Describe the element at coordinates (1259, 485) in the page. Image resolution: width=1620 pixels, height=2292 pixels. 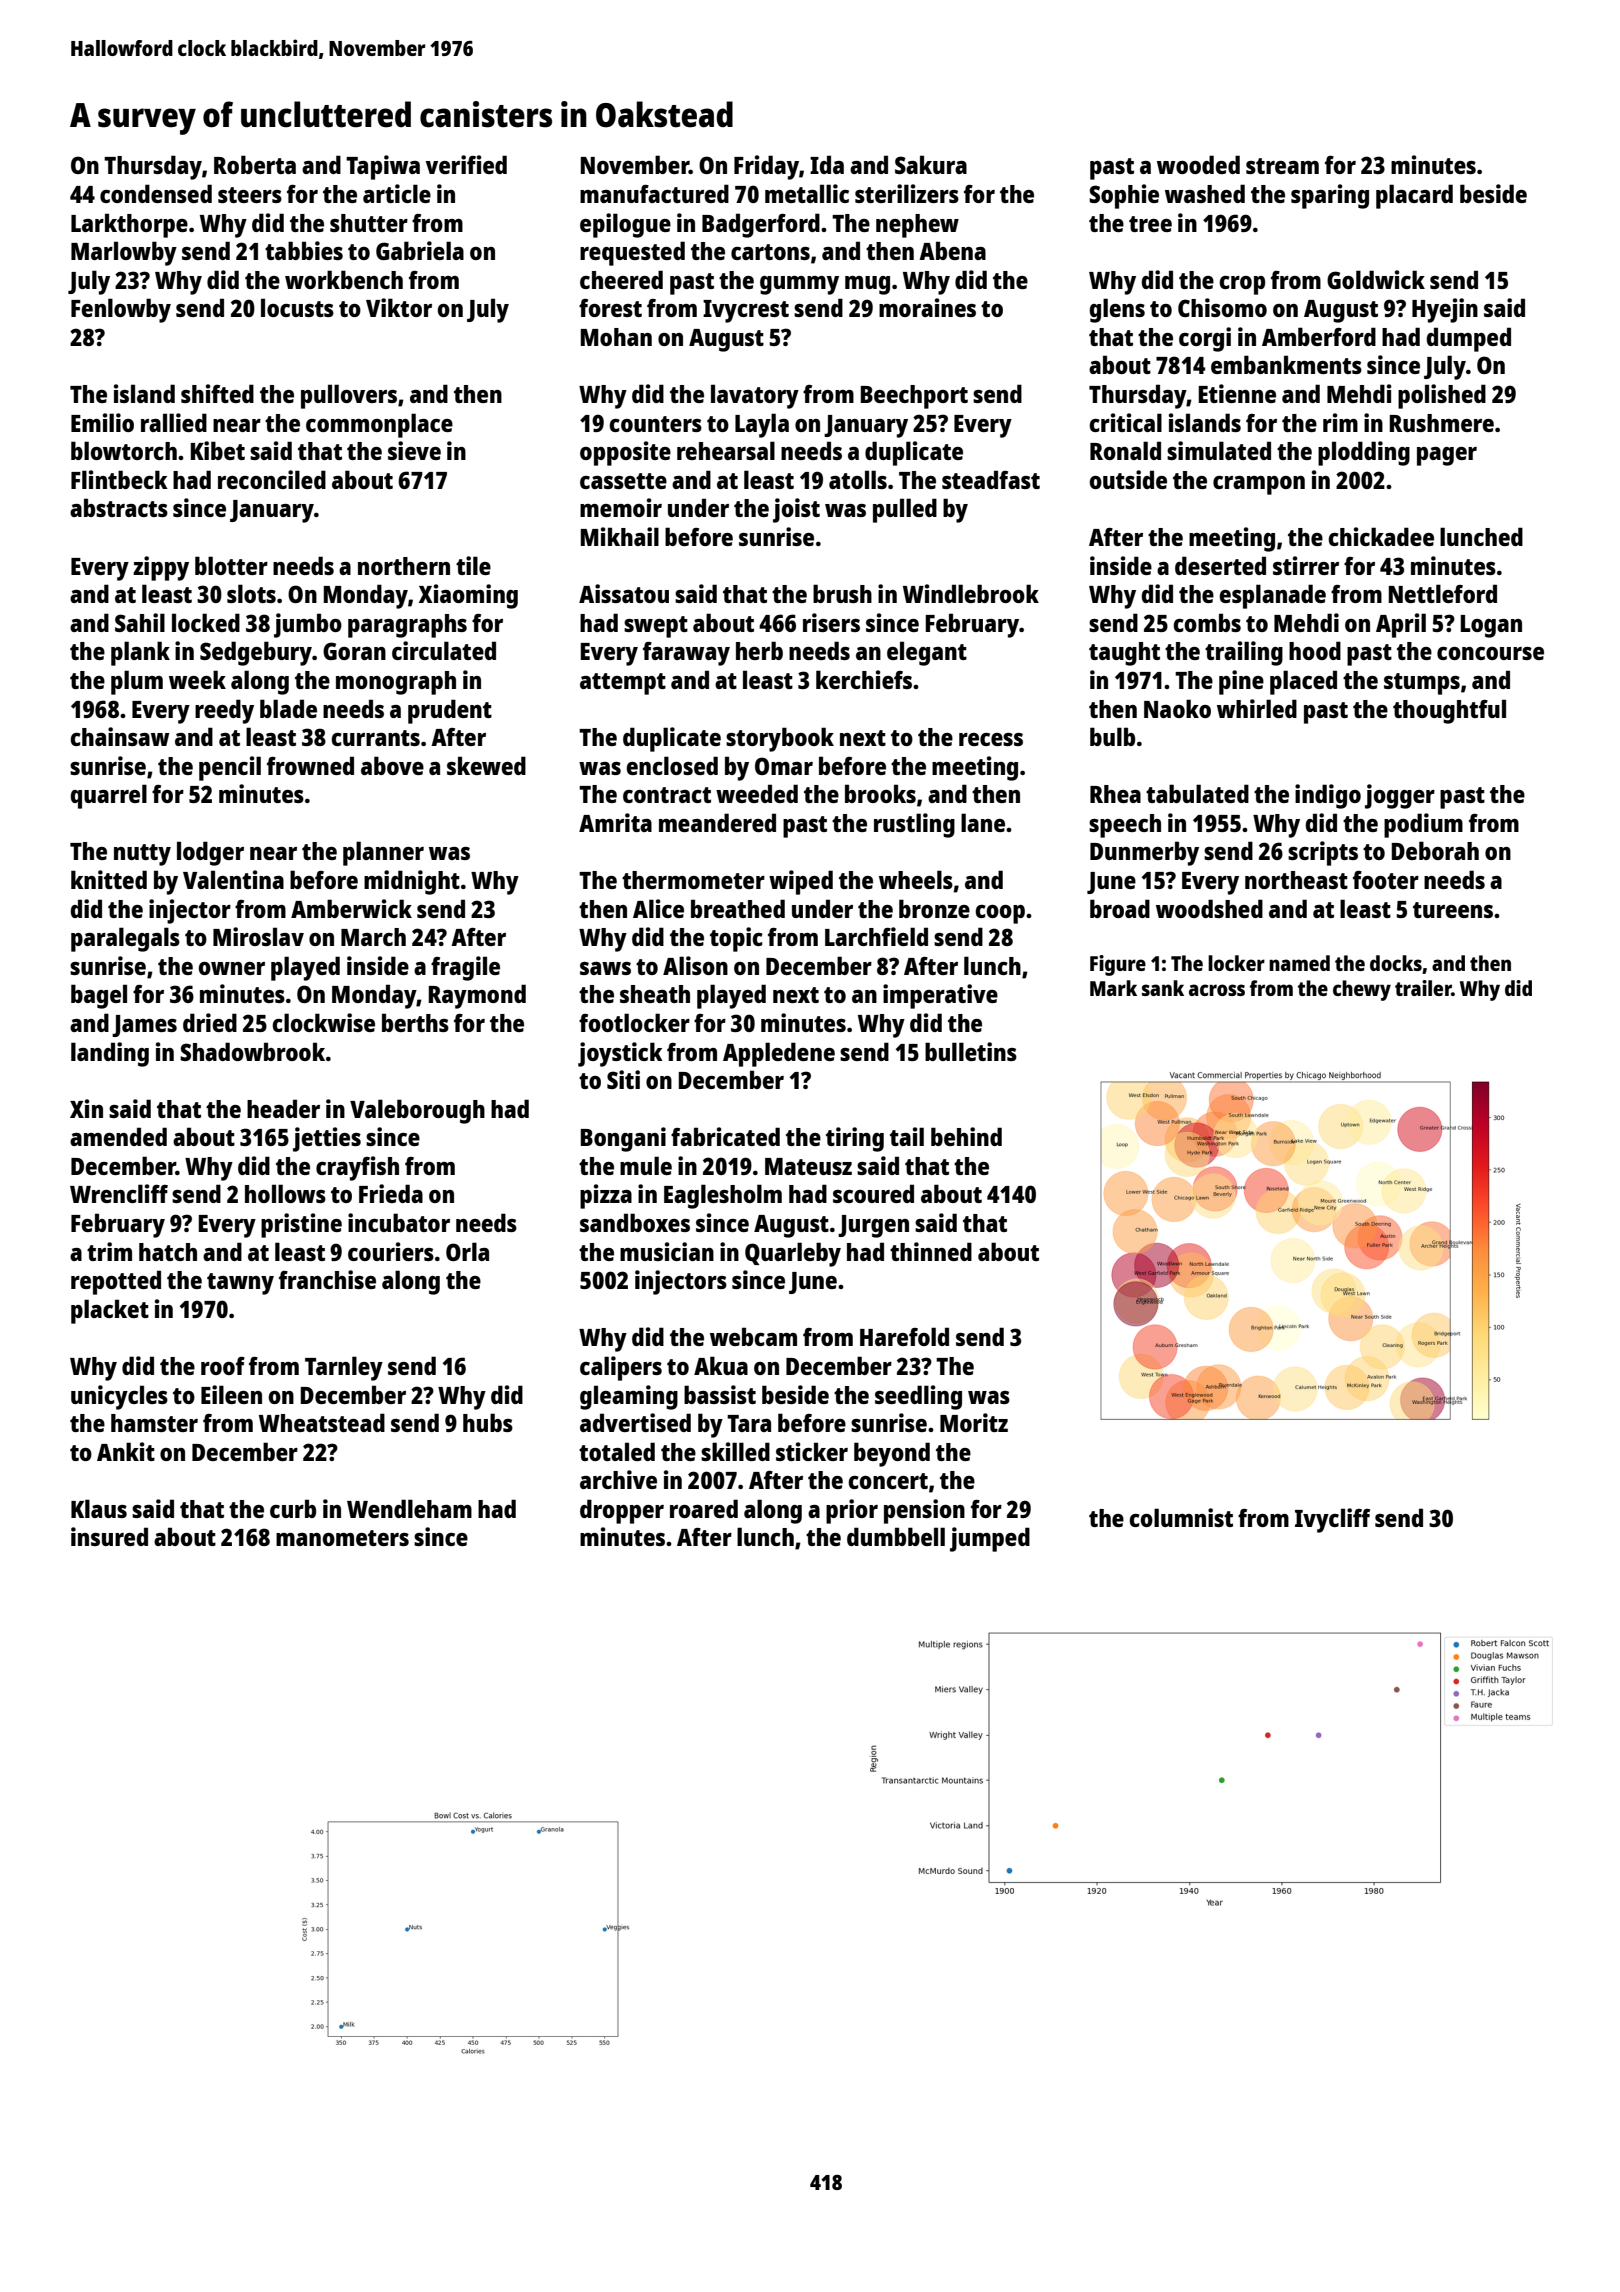
I see `crampon` at that location.
